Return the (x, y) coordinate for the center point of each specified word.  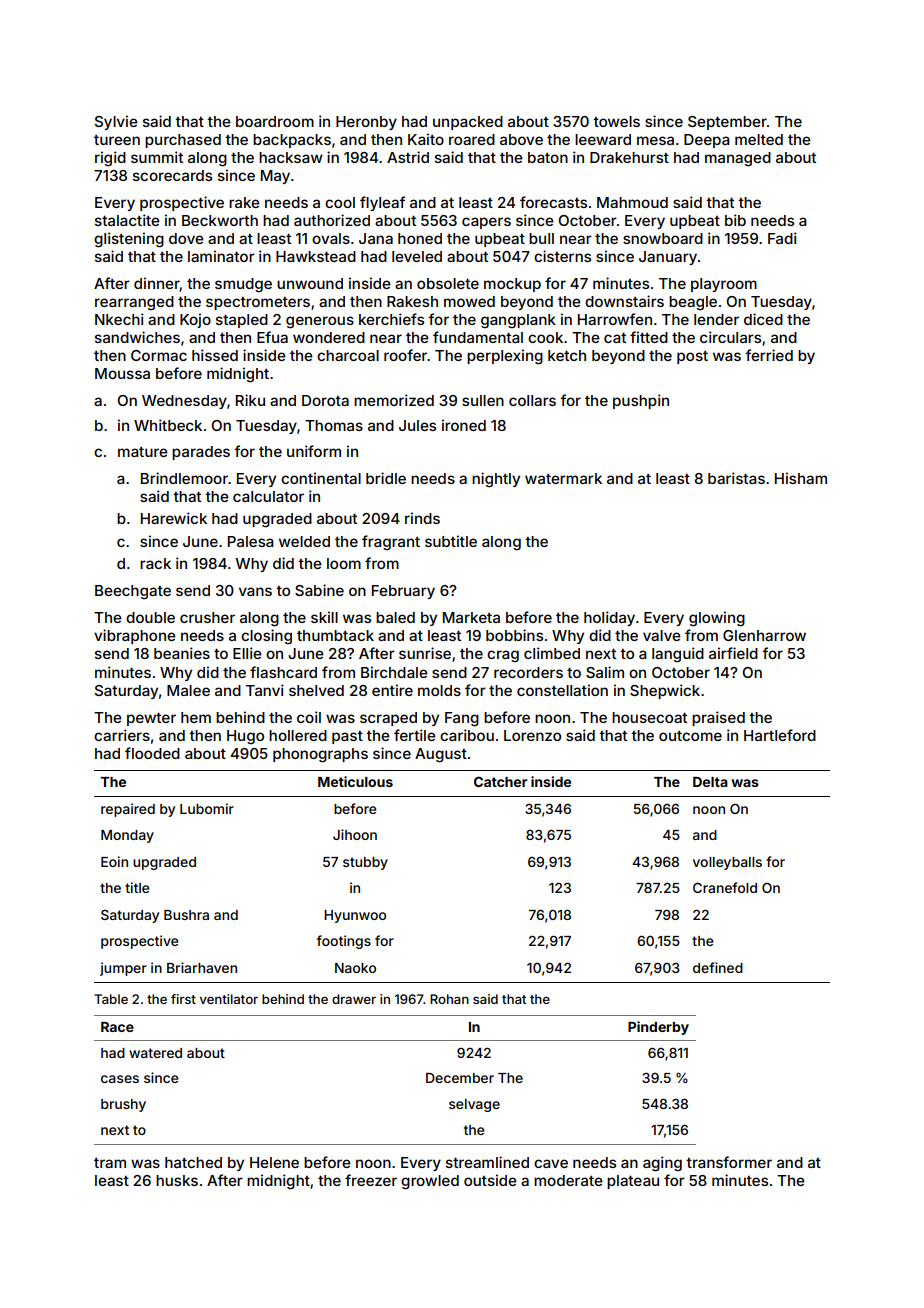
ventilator (229, 999)
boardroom (275, 121)
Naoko (355, 968)
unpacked (468, 123)
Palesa (251, 541)
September (727, 123)
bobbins (514, 635)
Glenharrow (764, 635)
